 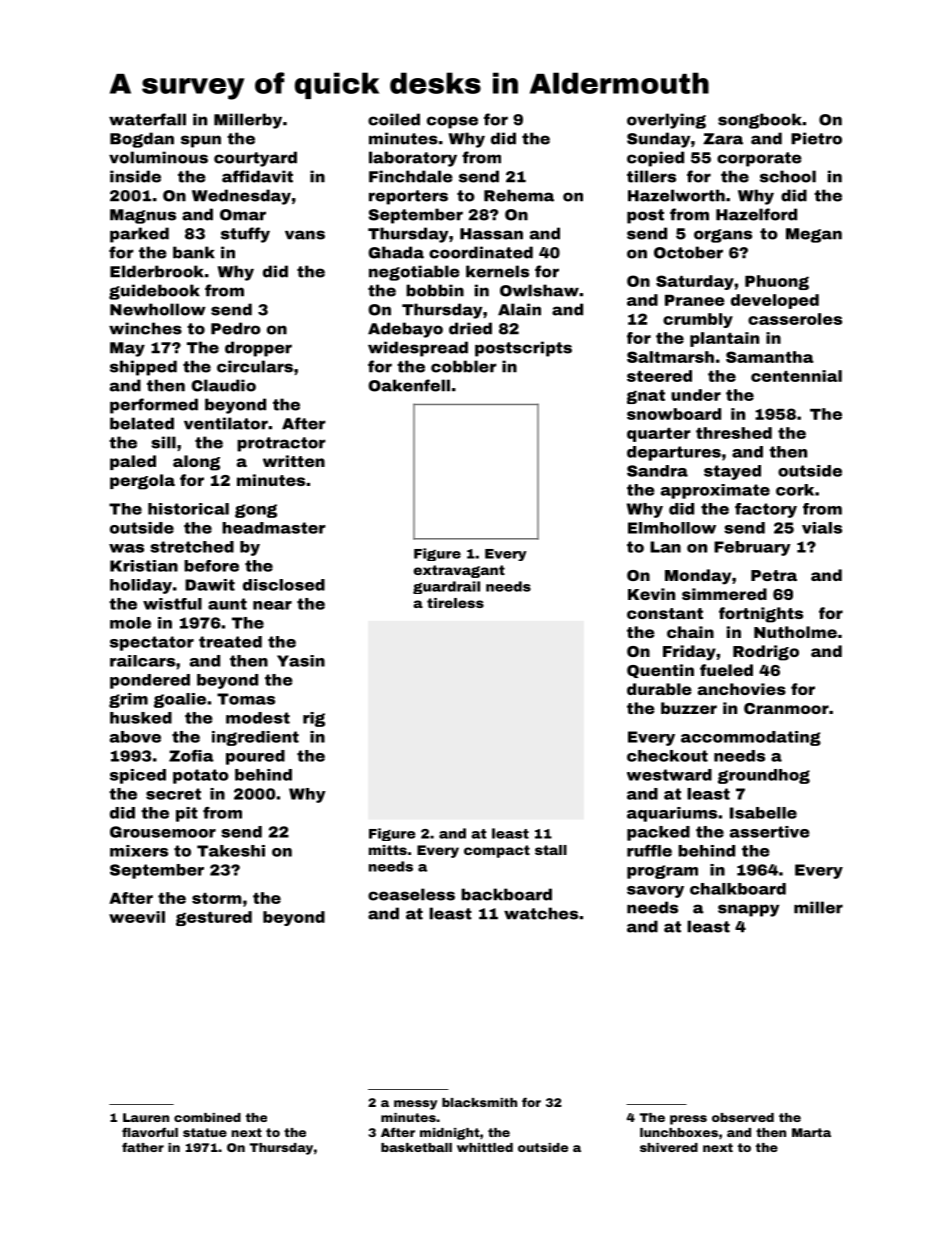 What do you see at coordinates (479, 1102) in the document?
I see `blacksmith` at bounding box center [479, 1102].
